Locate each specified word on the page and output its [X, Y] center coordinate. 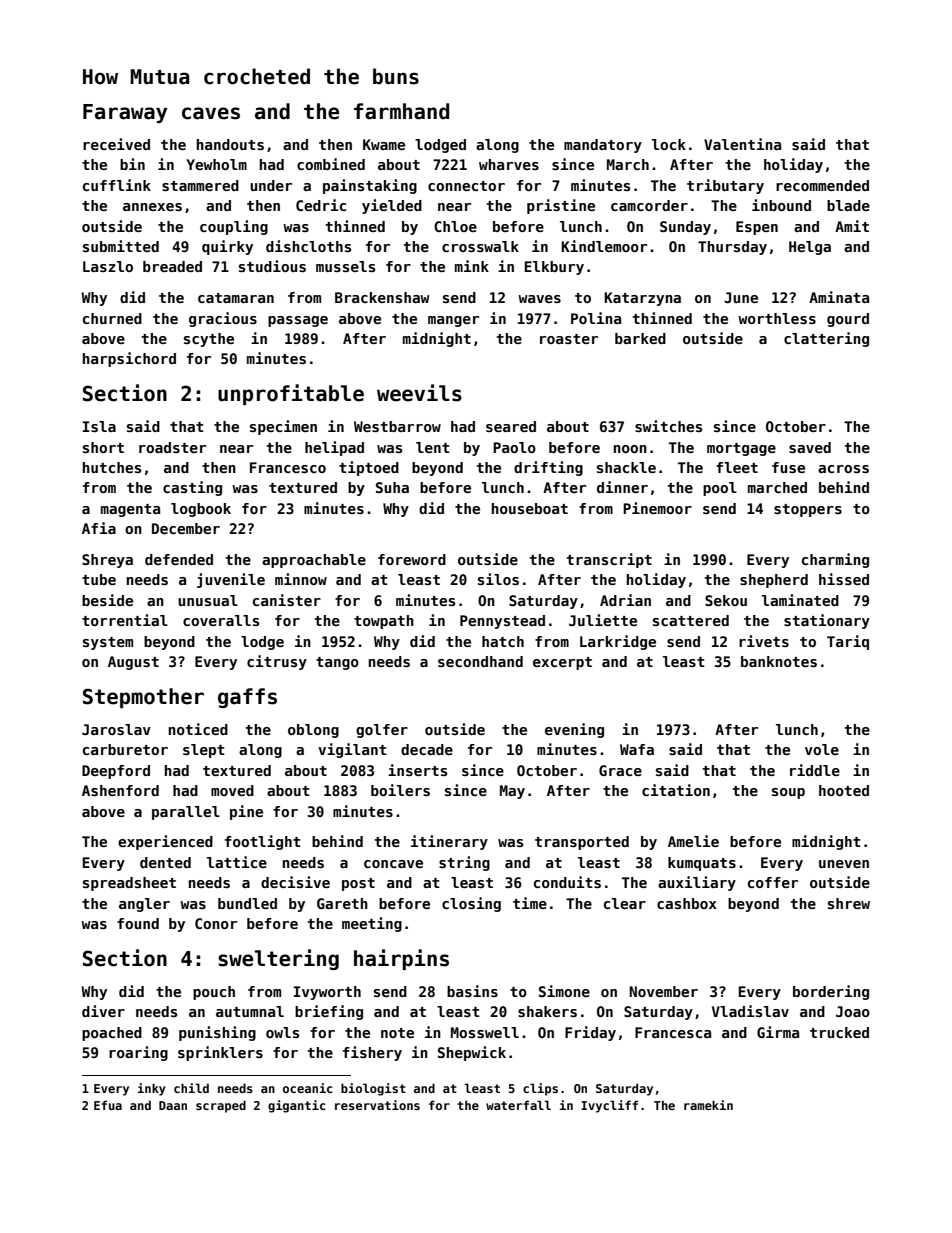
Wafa [637, 749]
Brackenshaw [382, 297]
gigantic [297, 1106]
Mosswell [485, 1032]
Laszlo [108, 266]
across [843, 469]
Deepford [116, 772]
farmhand [401, 111]
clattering [826, 339]
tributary [725, 186]
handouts [230, 144]
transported [582, 843]
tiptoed [369, 468]
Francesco [288, 467]
